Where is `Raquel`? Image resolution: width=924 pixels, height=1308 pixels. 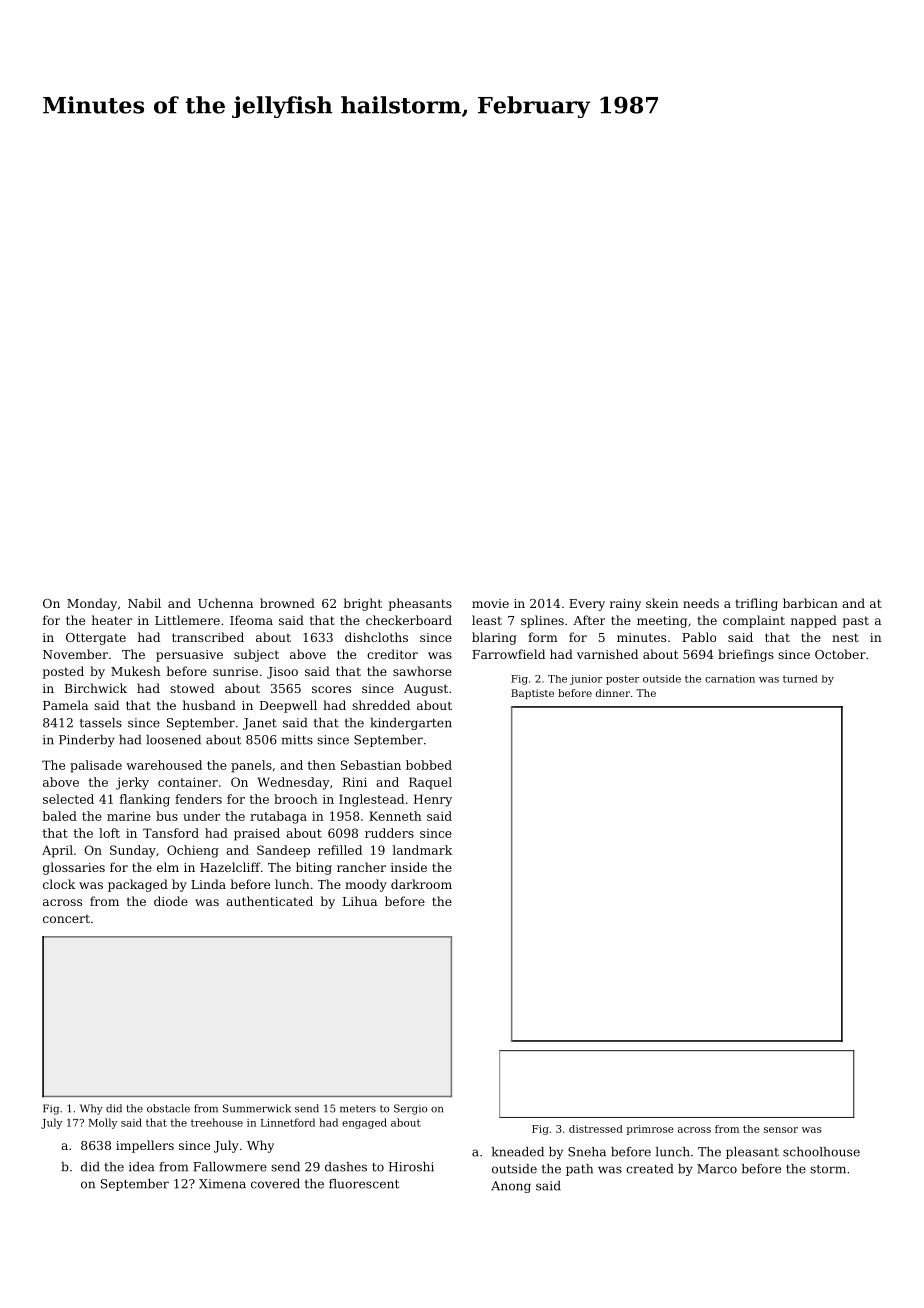
Raquel is located at coordinates (430, 783).
